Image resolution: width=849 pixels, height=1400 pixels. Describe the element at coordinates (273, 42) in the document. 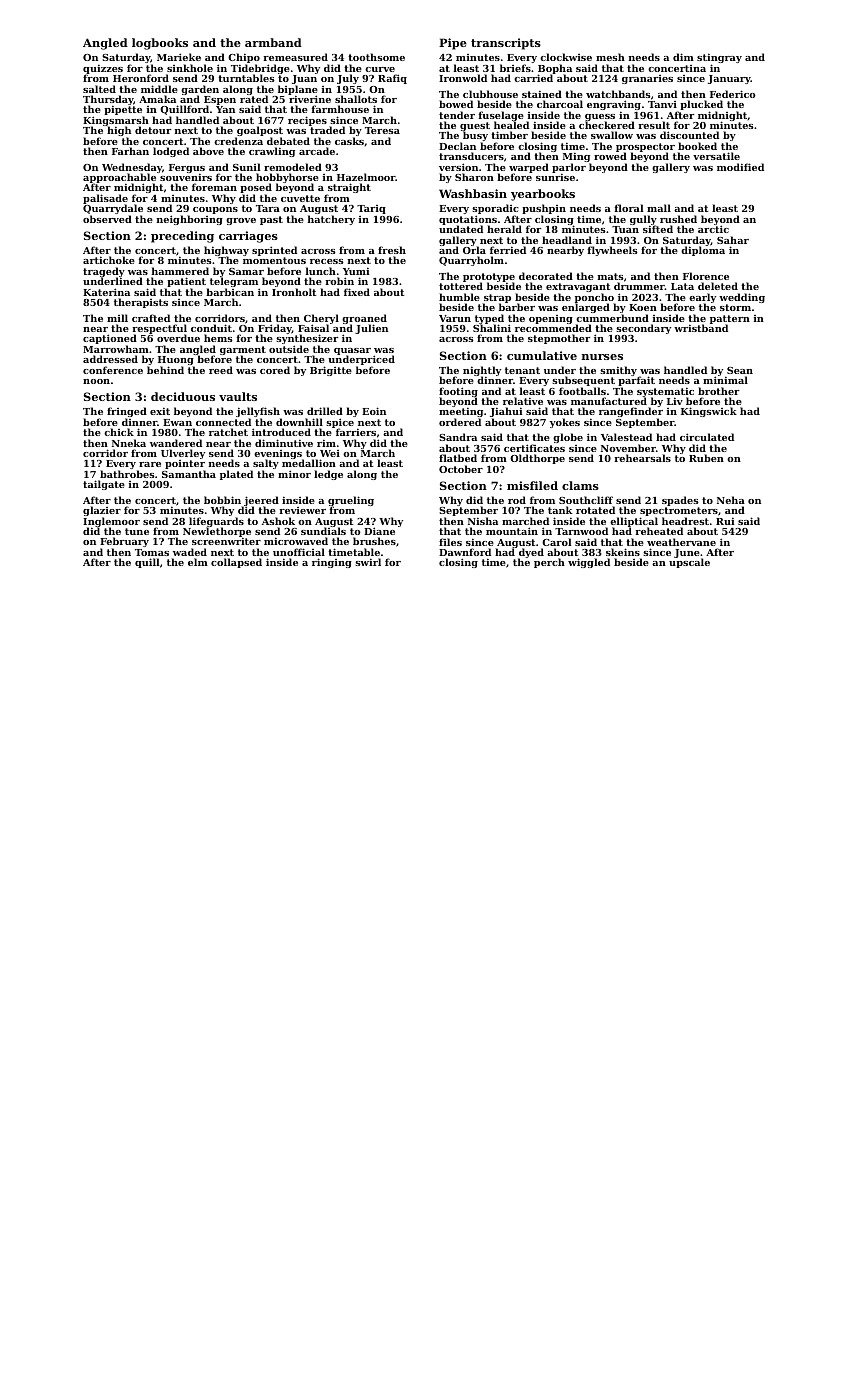

I see `armband` at that location.
